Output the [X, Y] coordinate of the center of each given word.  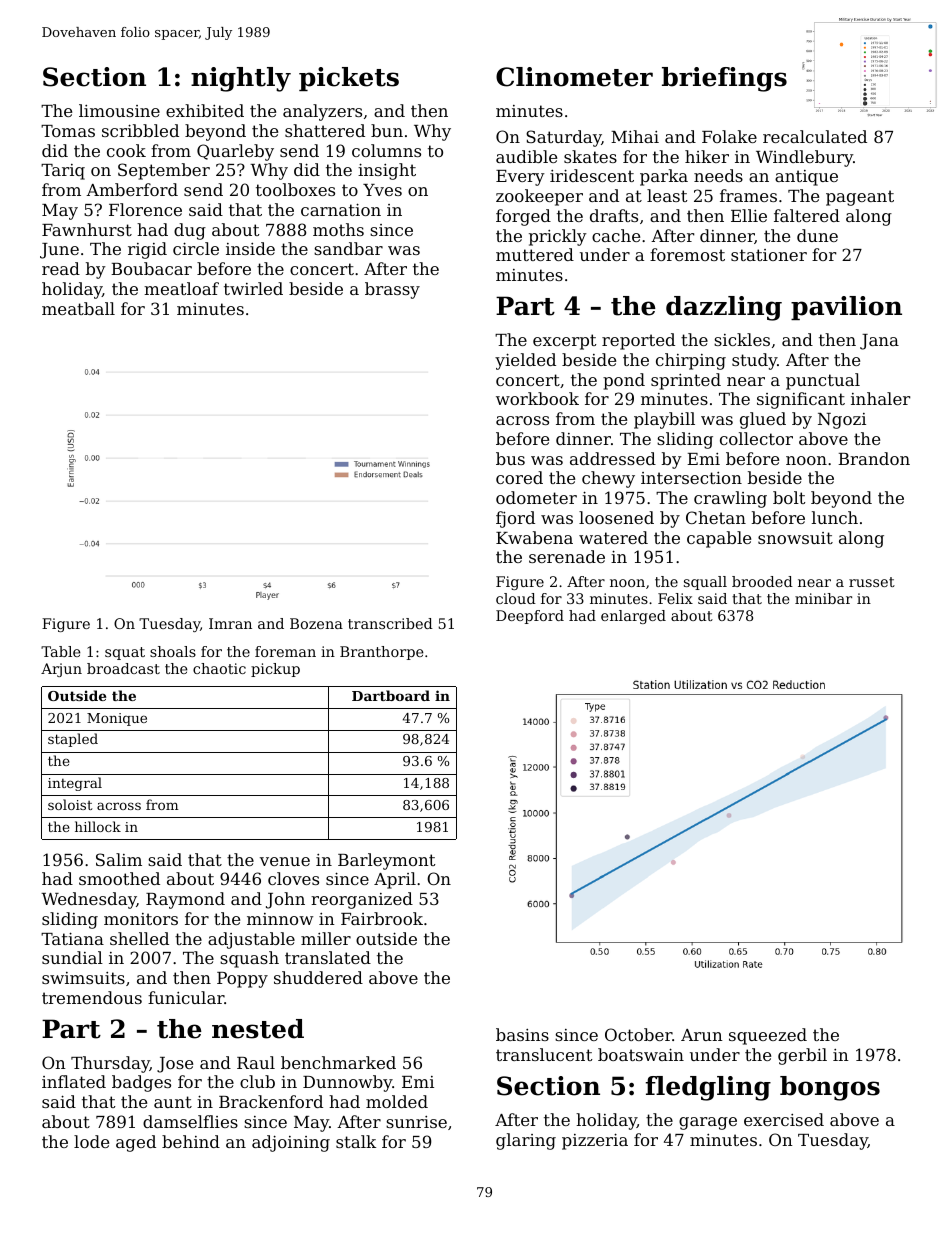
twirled [253, 288]
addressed [613, 458]
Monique [117, 719]
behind [191, 1141]
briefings [724, 79]
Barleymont [386, 861]
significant [801, 400]
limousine [119, 110]
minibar [823, 598]
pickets [349, 79]
